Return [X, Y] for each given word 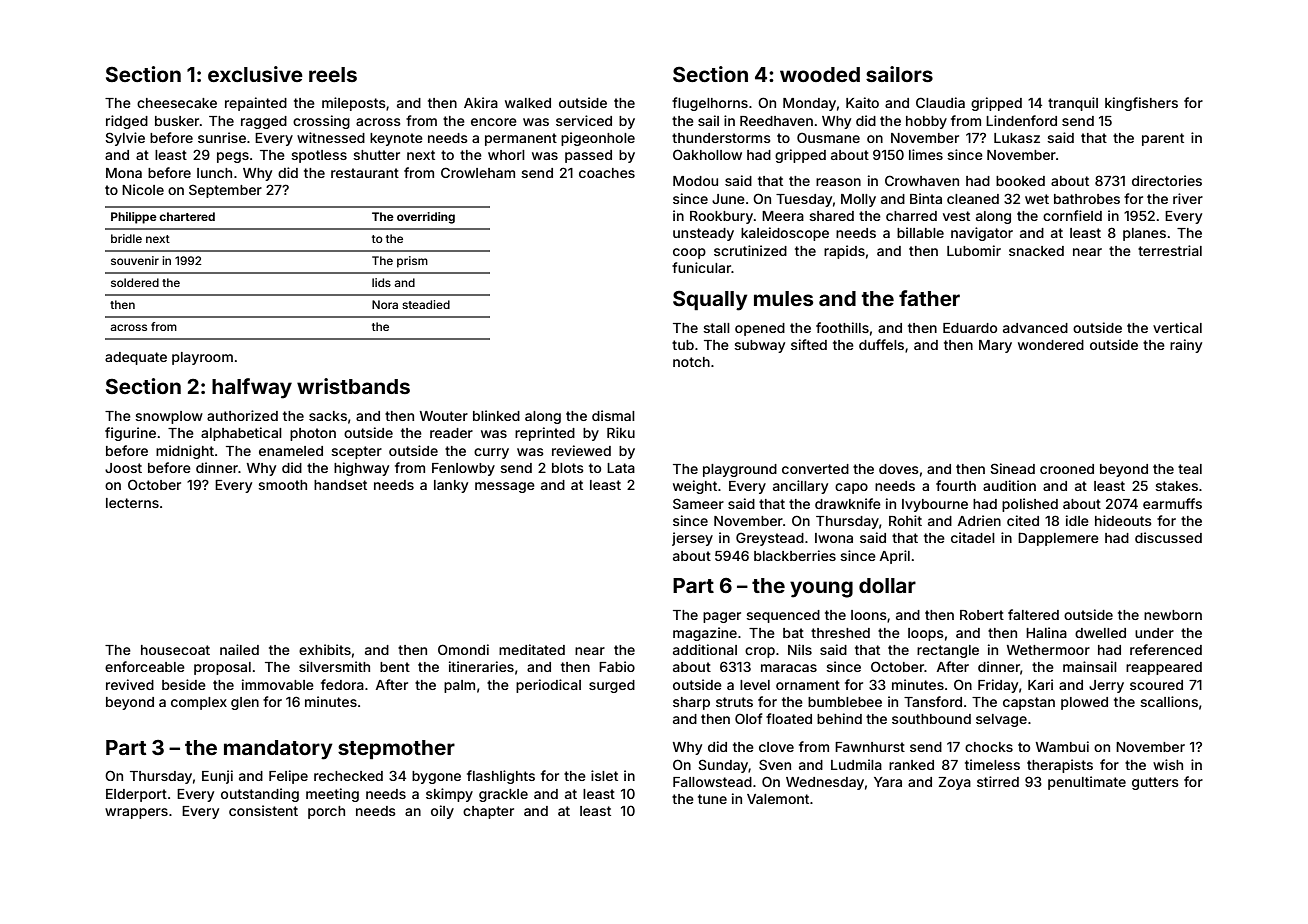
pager [722, 617]
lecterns [132, 503]
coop [689, 253]
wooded [820, 74]
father [929, 298]
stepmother [396, 750]
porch [326, 812]
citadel [973, 537]
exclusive [255, 74]
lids [381, 282]
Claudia [940, 102]
